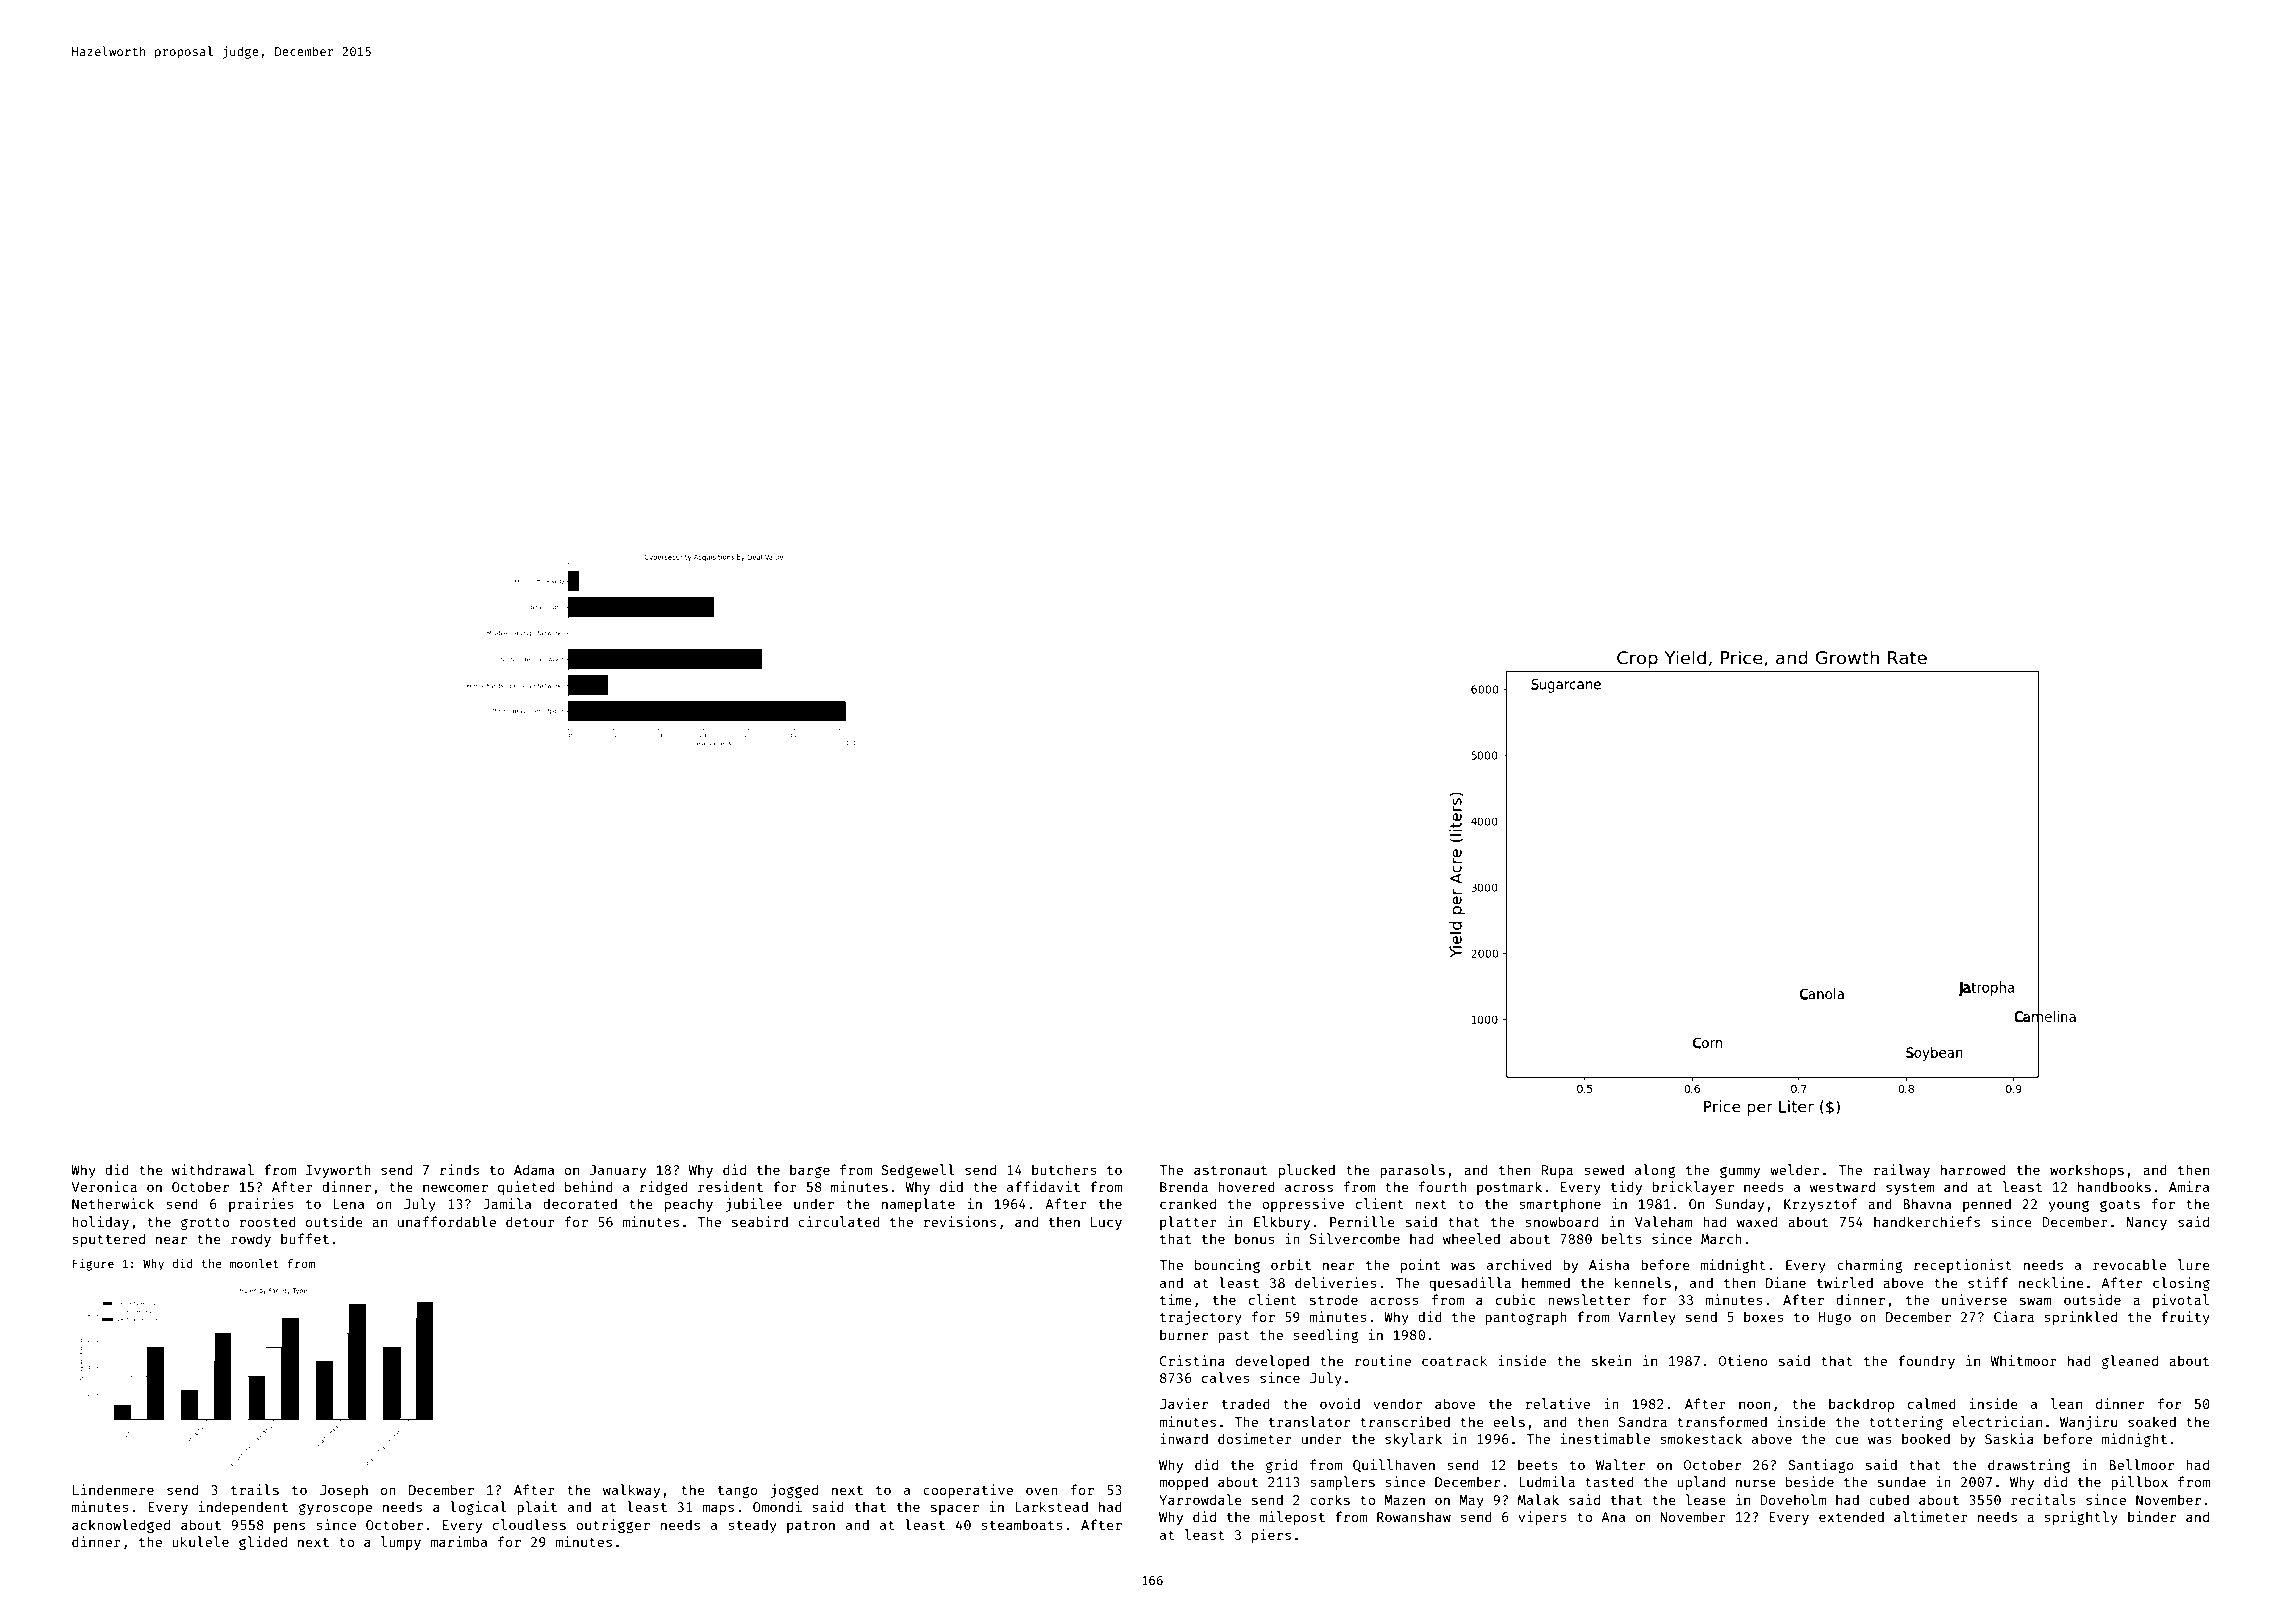 The image size is (2282, 1614). I want to click on ukulele, so click(200, 1541).
